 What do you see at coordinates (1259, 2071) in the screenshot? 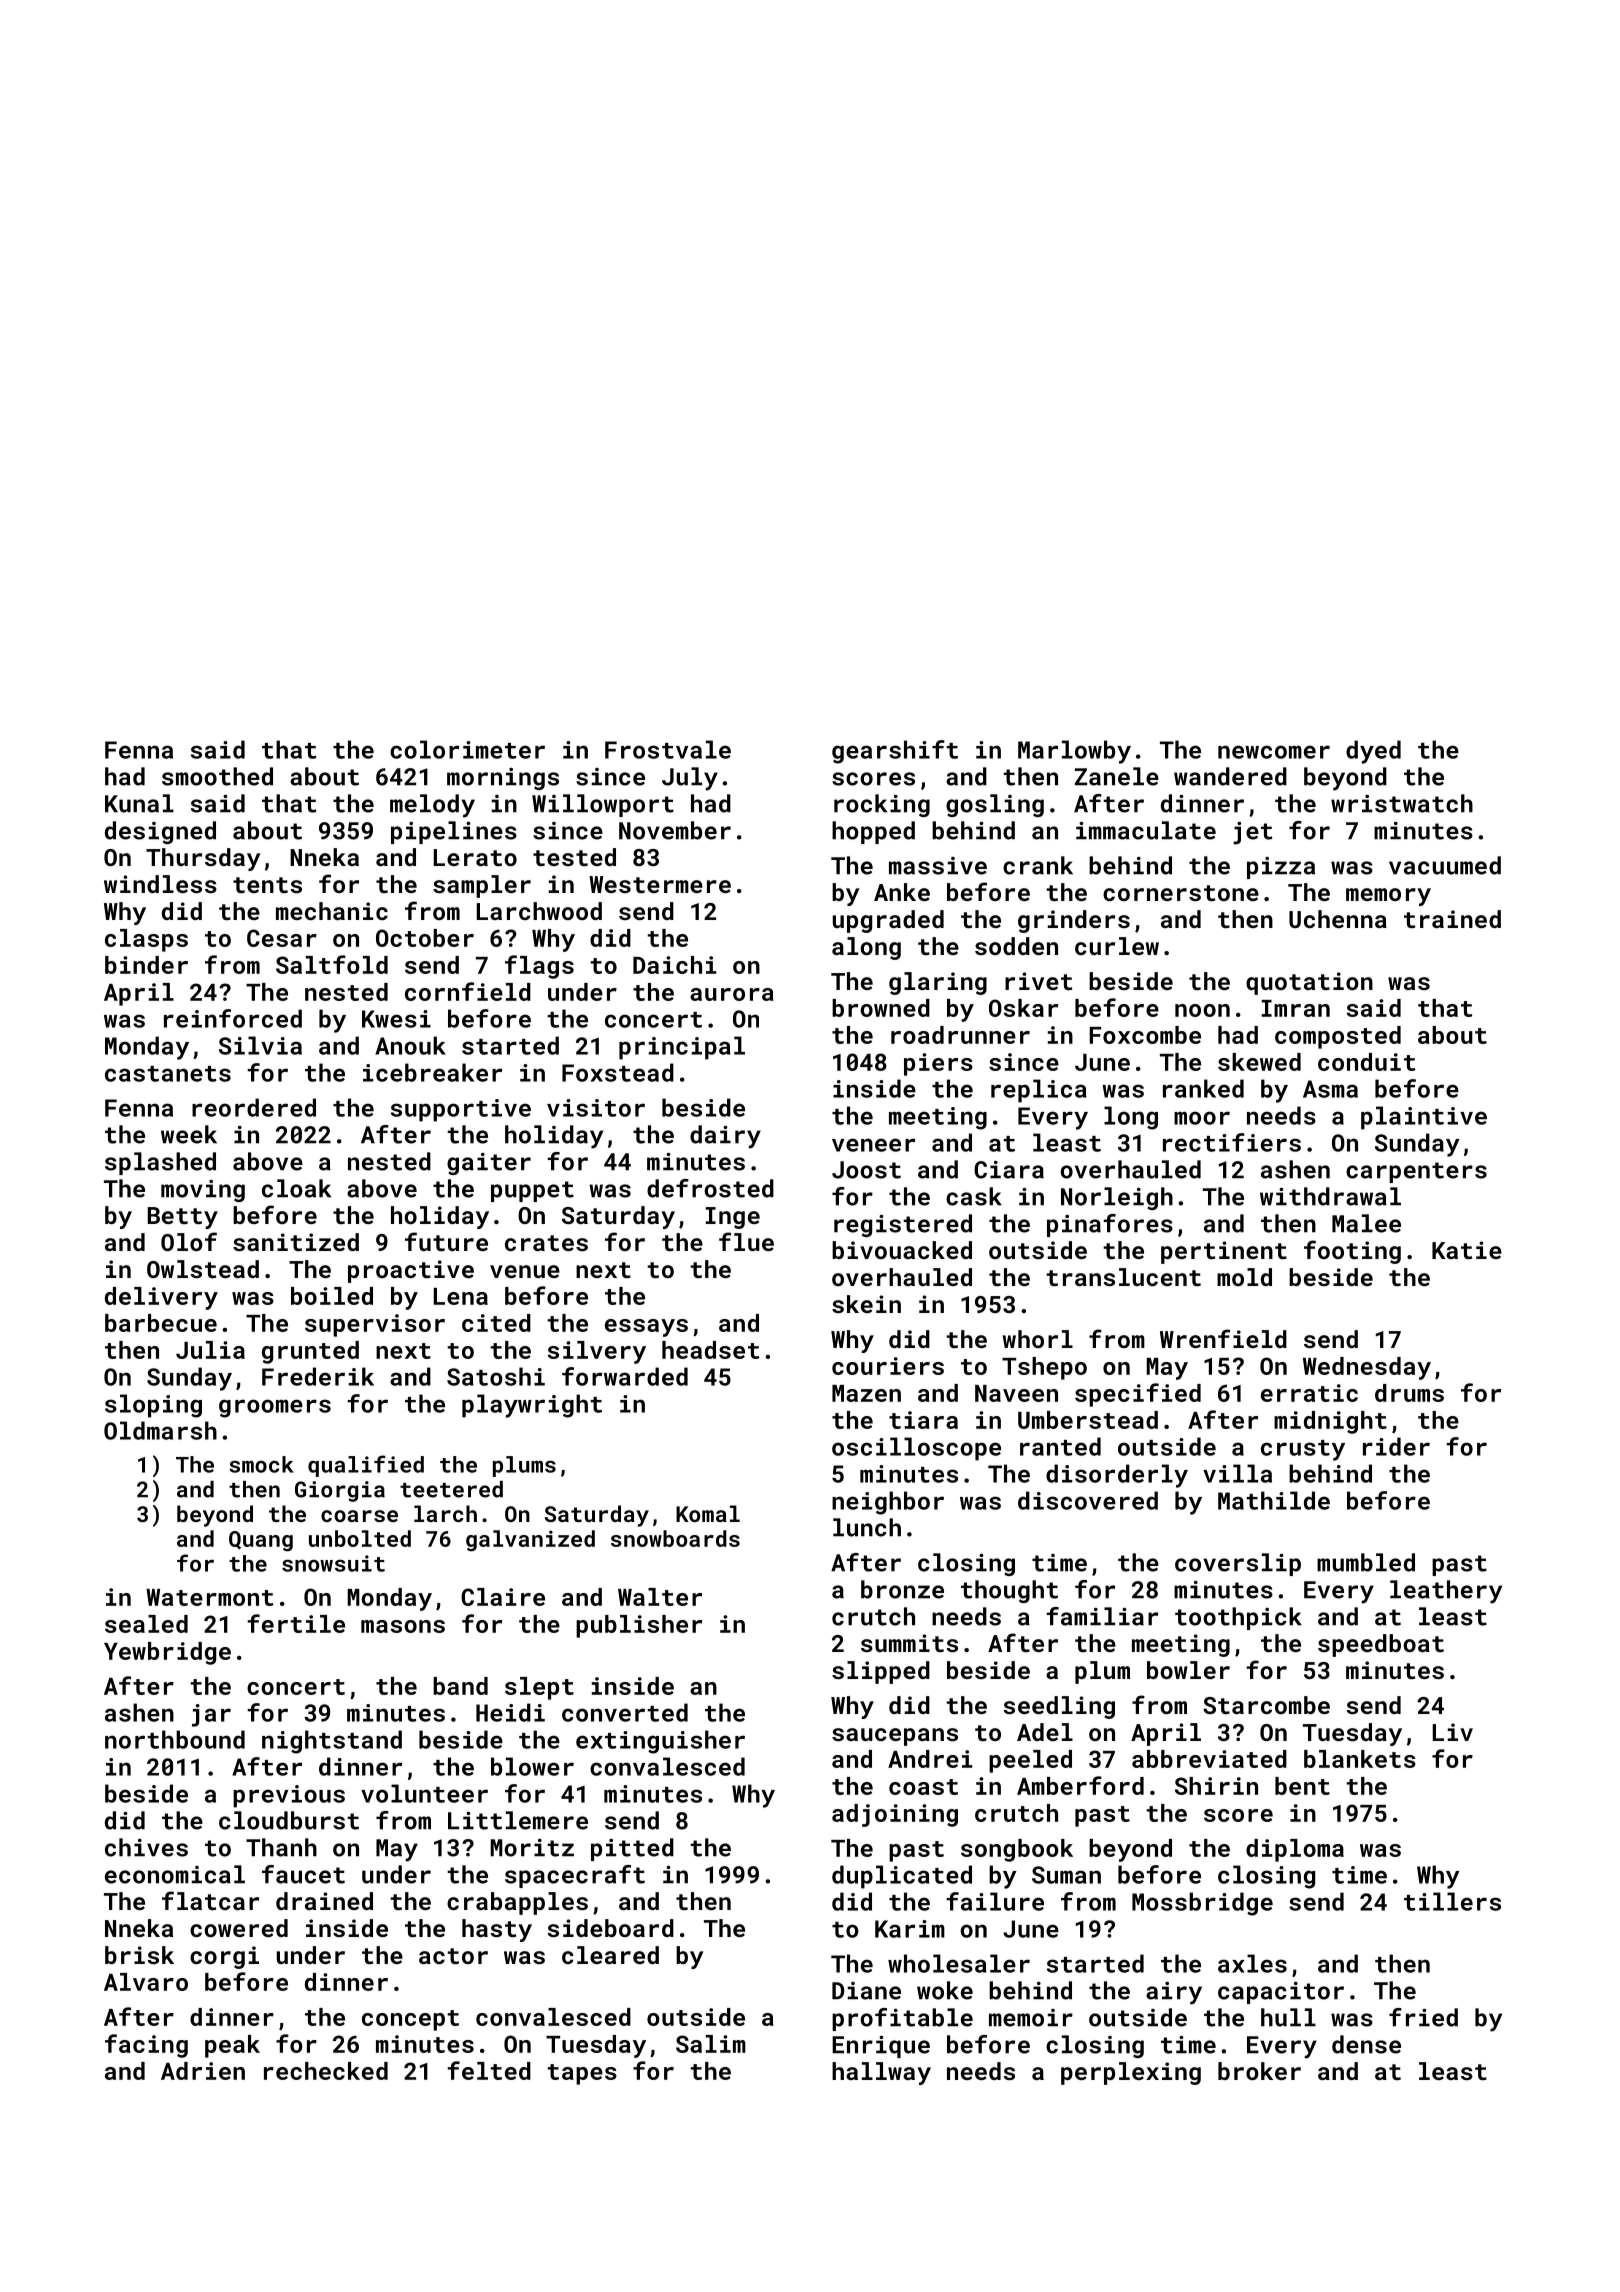
I see `broker` at bounding box center [1259, 2071].
